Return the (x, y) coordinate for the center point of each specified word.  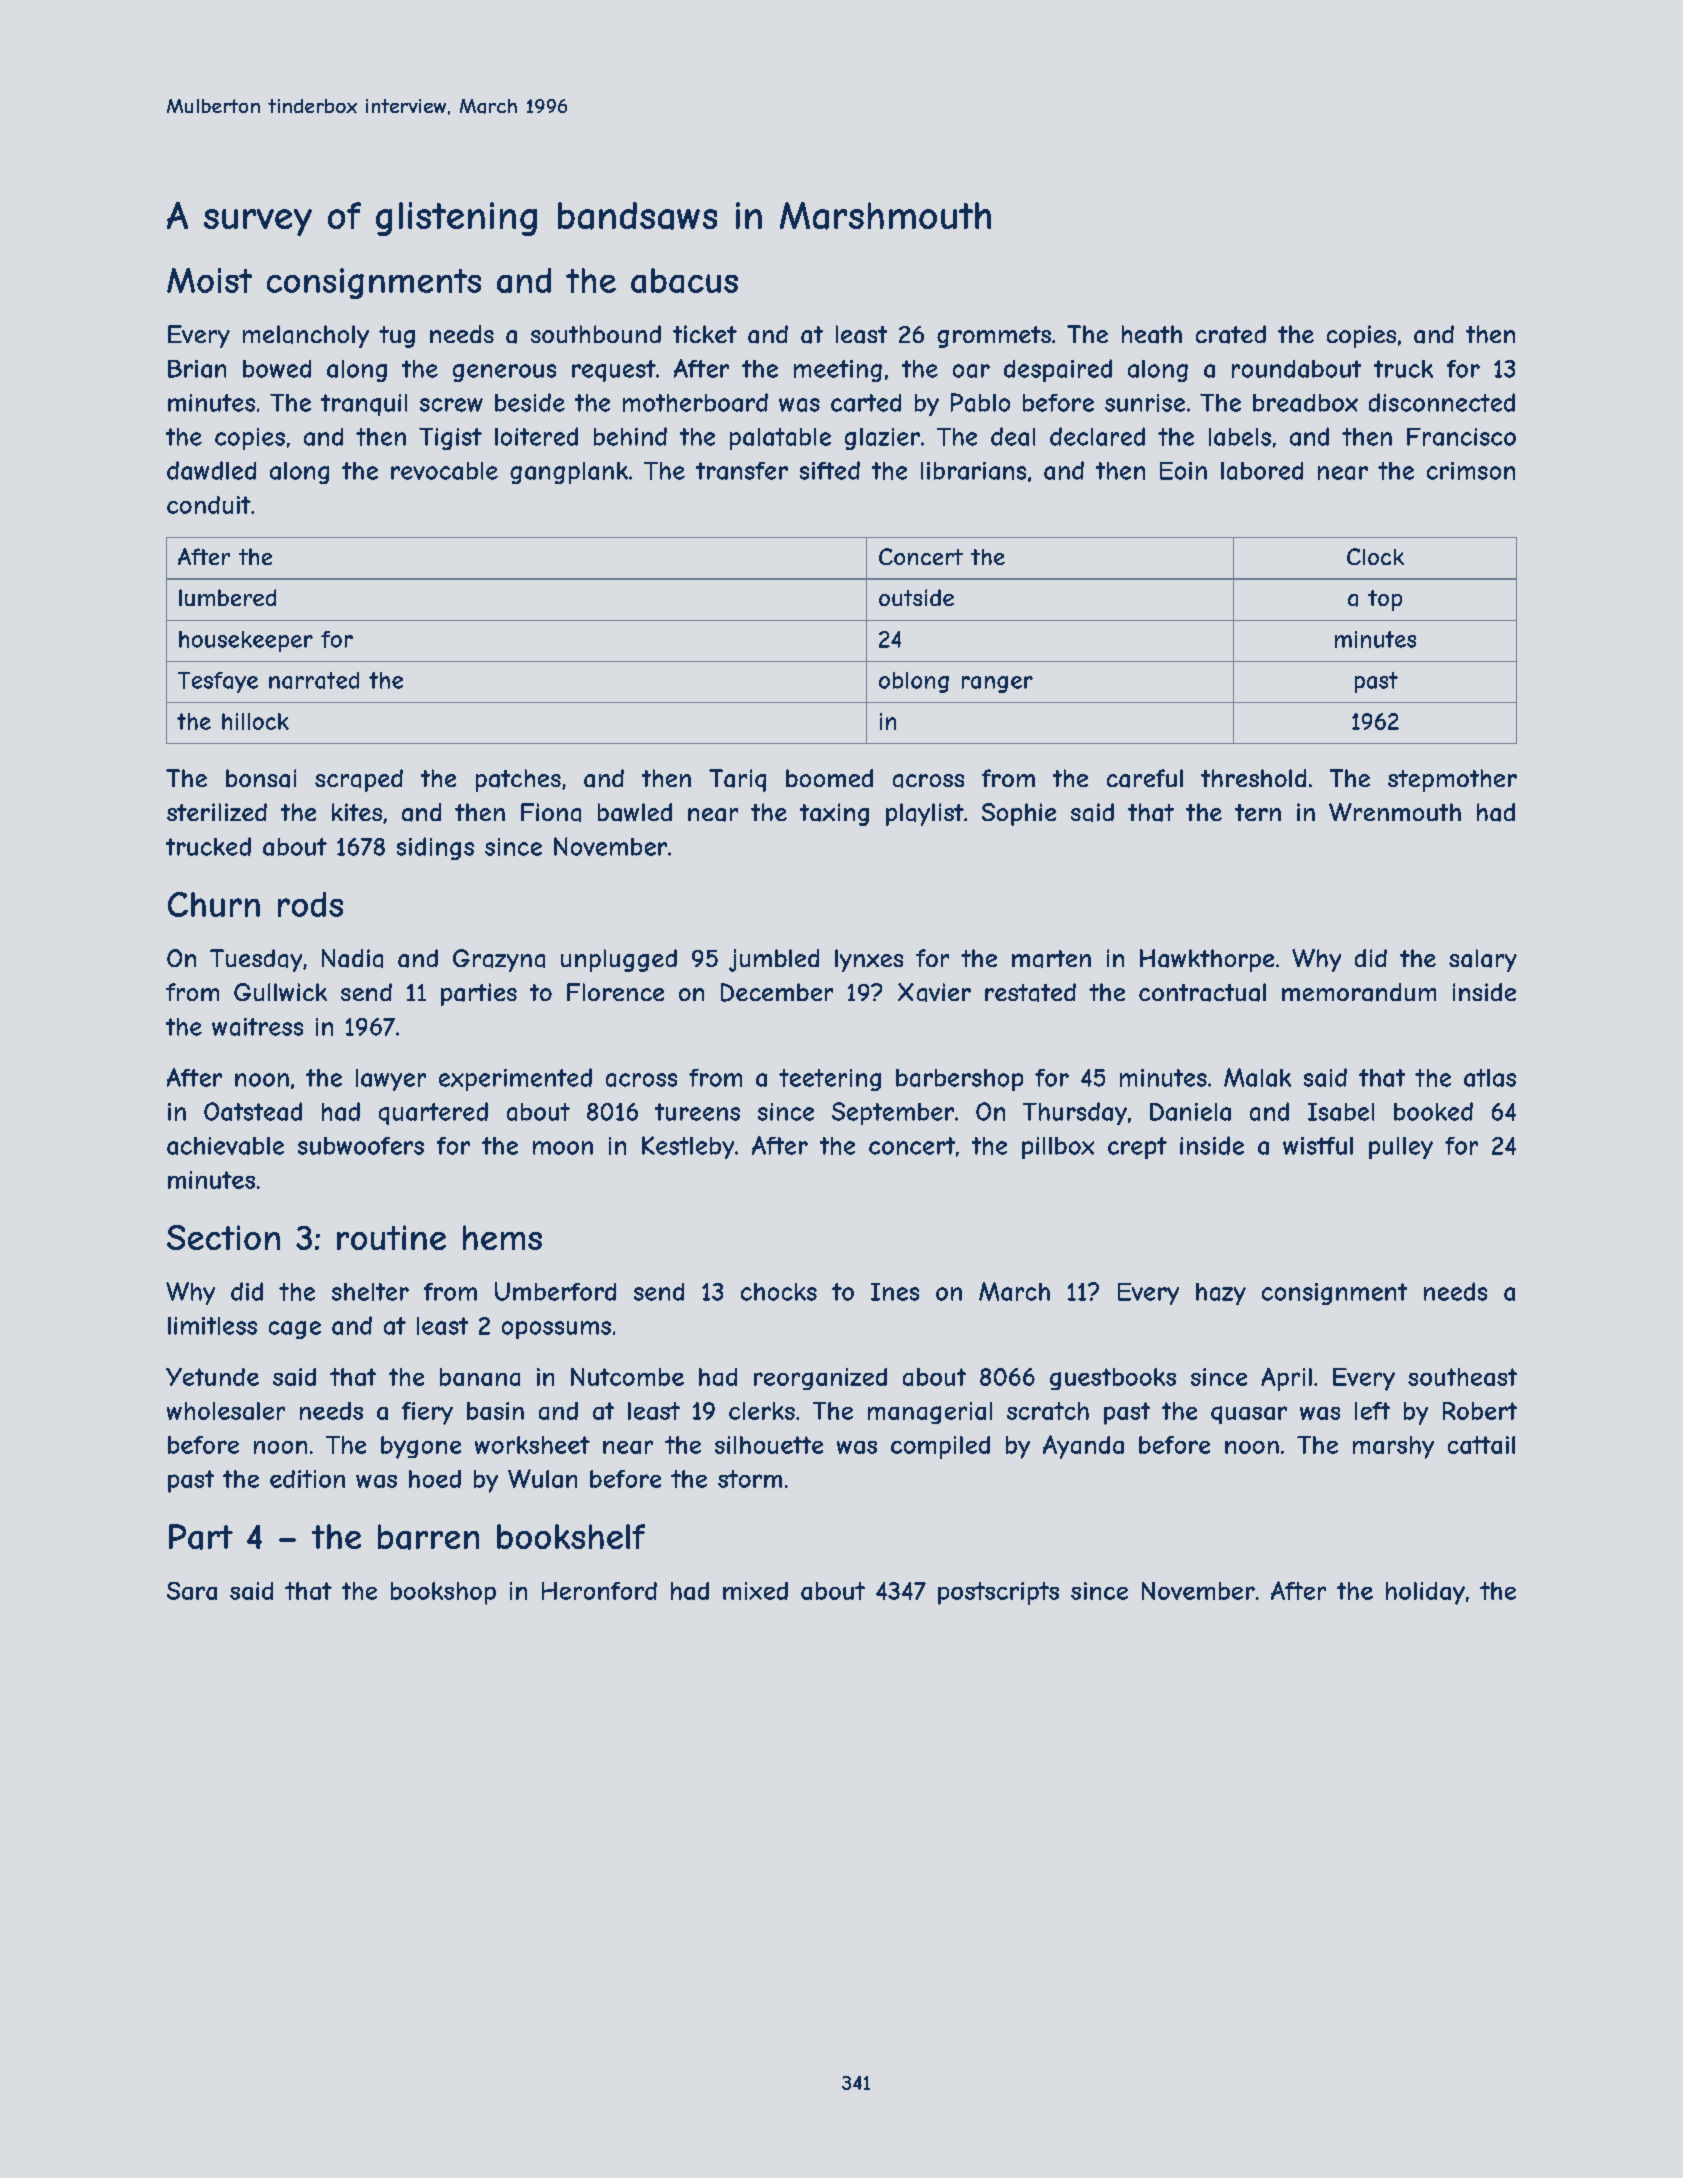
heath (1152, 334)
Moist (209, 280)
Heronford (599, 1591)
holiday (1425, 1593)
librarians (973, 471)
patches (518, 780)
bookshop (443, 1593)
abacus (684, 280)
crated (1231, 334)
